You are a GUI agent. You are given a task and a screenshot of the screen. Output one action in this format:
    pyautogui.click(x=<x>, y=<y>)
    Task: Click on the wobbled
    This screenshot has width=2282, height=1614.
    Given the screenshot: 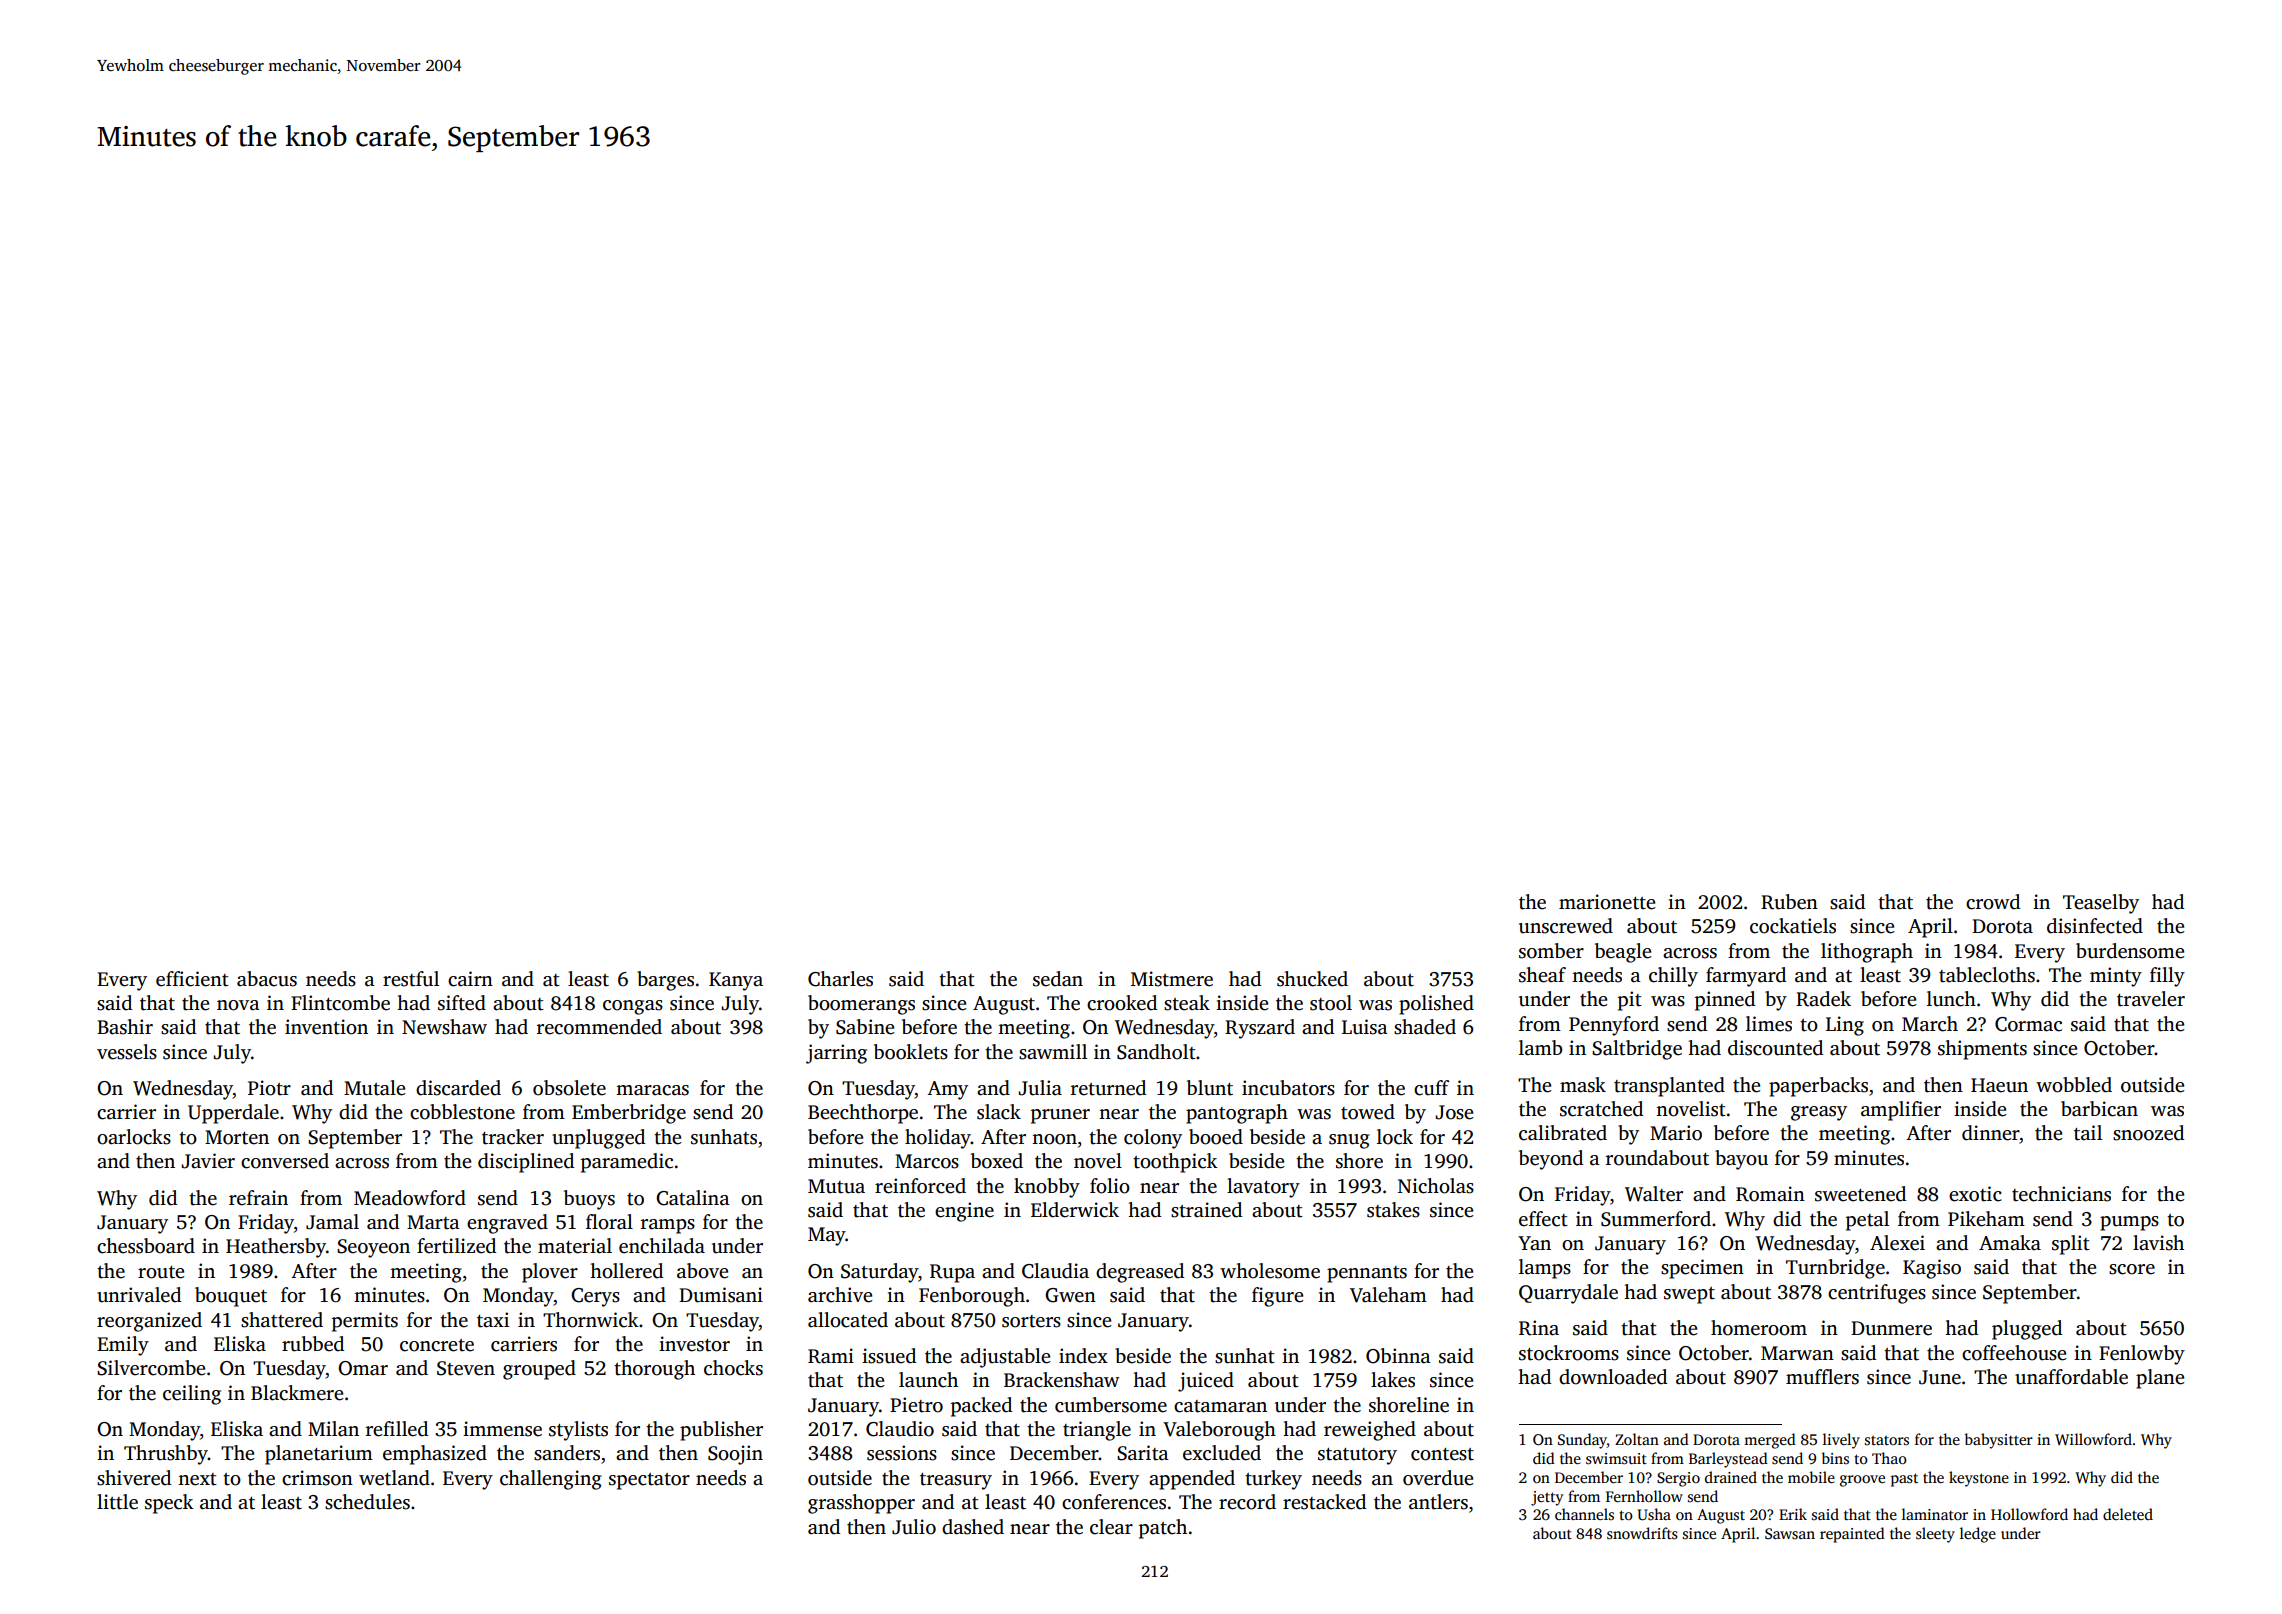 What is the action you would take?
    pyautogui.click(x=2074, y=1085)
